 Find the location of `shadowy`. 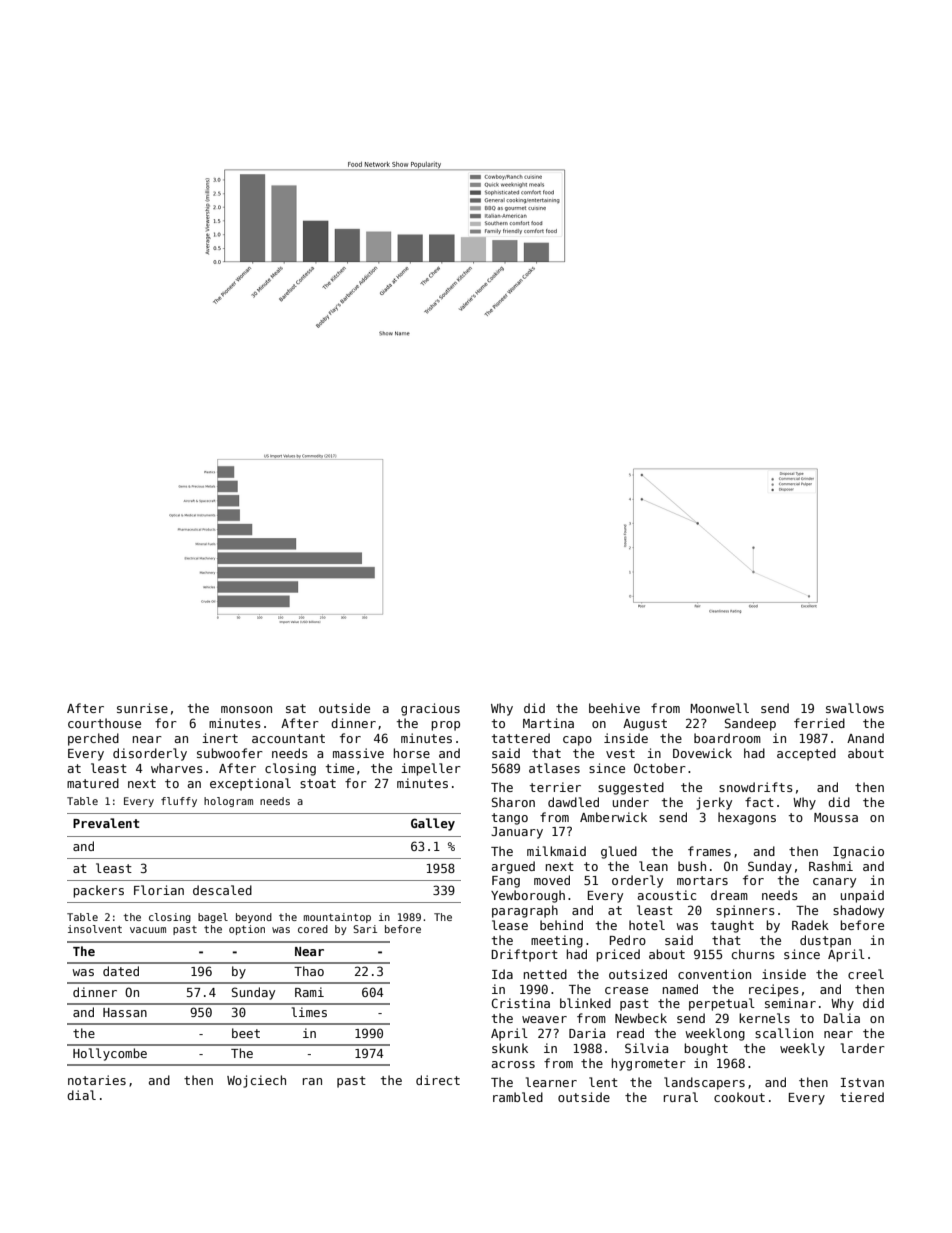

shadowy is located at coordinates (858, 911).
